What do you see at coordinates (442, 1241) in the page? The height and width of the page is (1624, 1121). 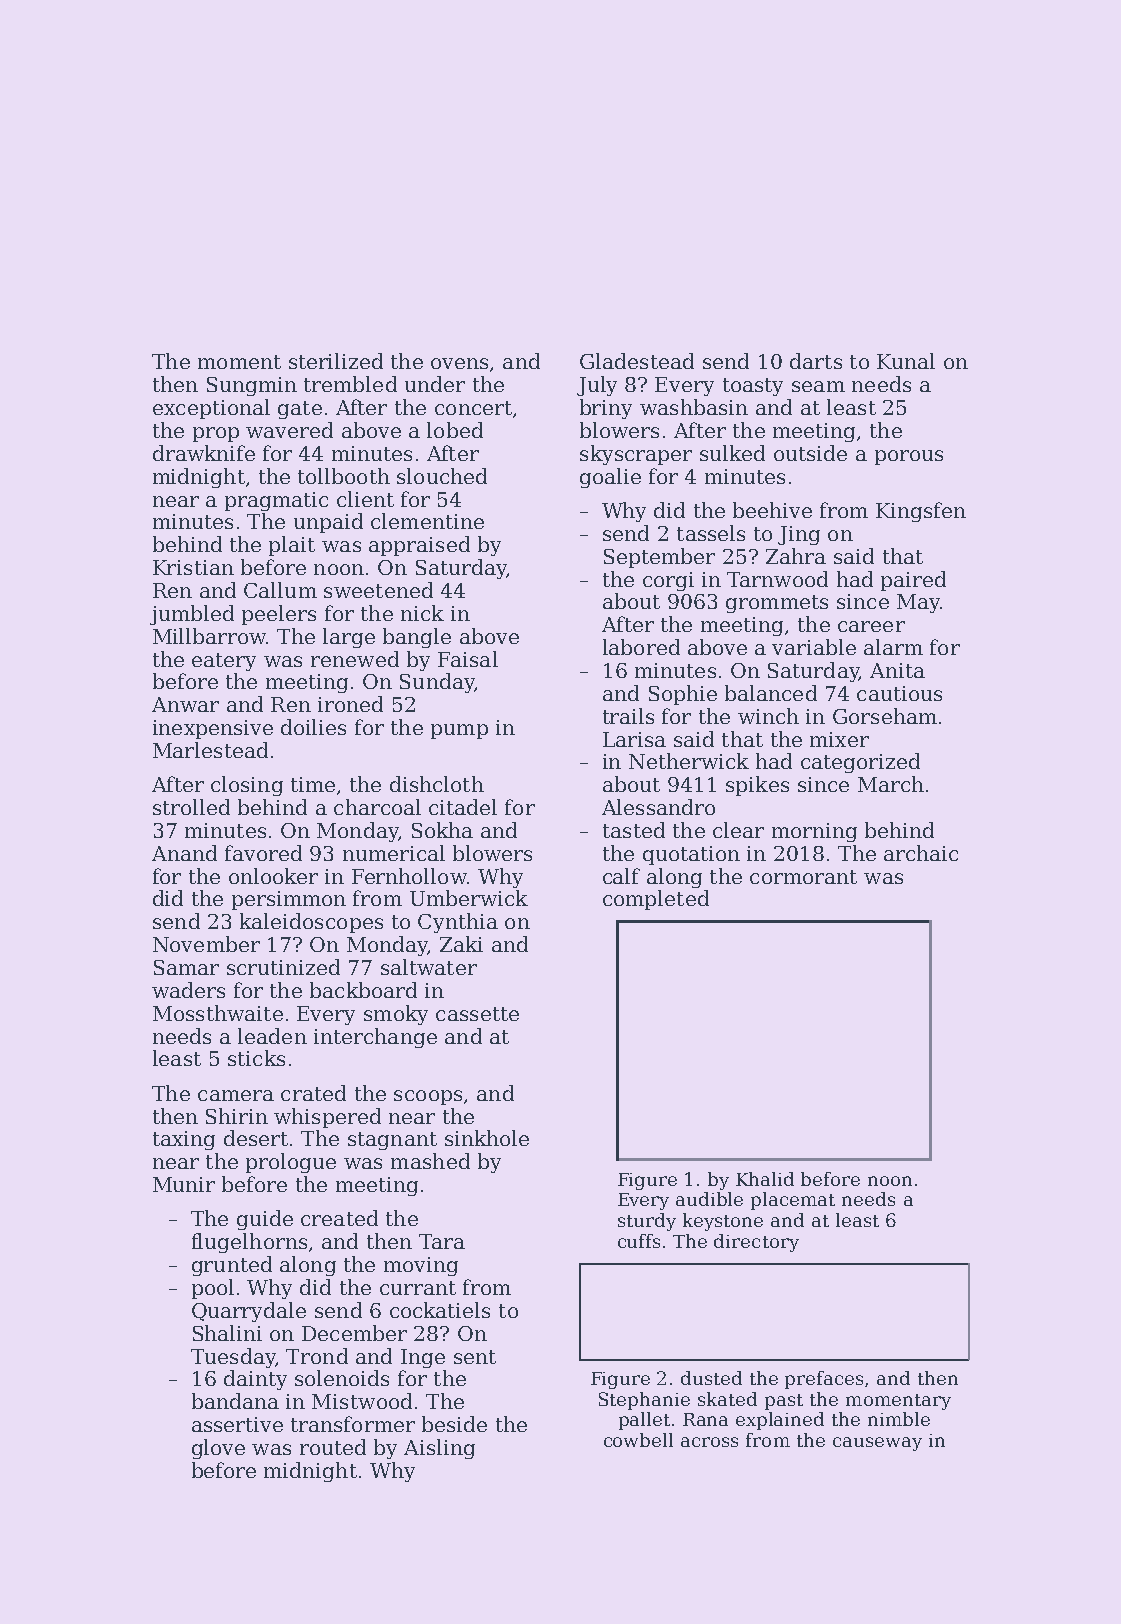 I see `Tara` at bounding box center [442, 1241].
